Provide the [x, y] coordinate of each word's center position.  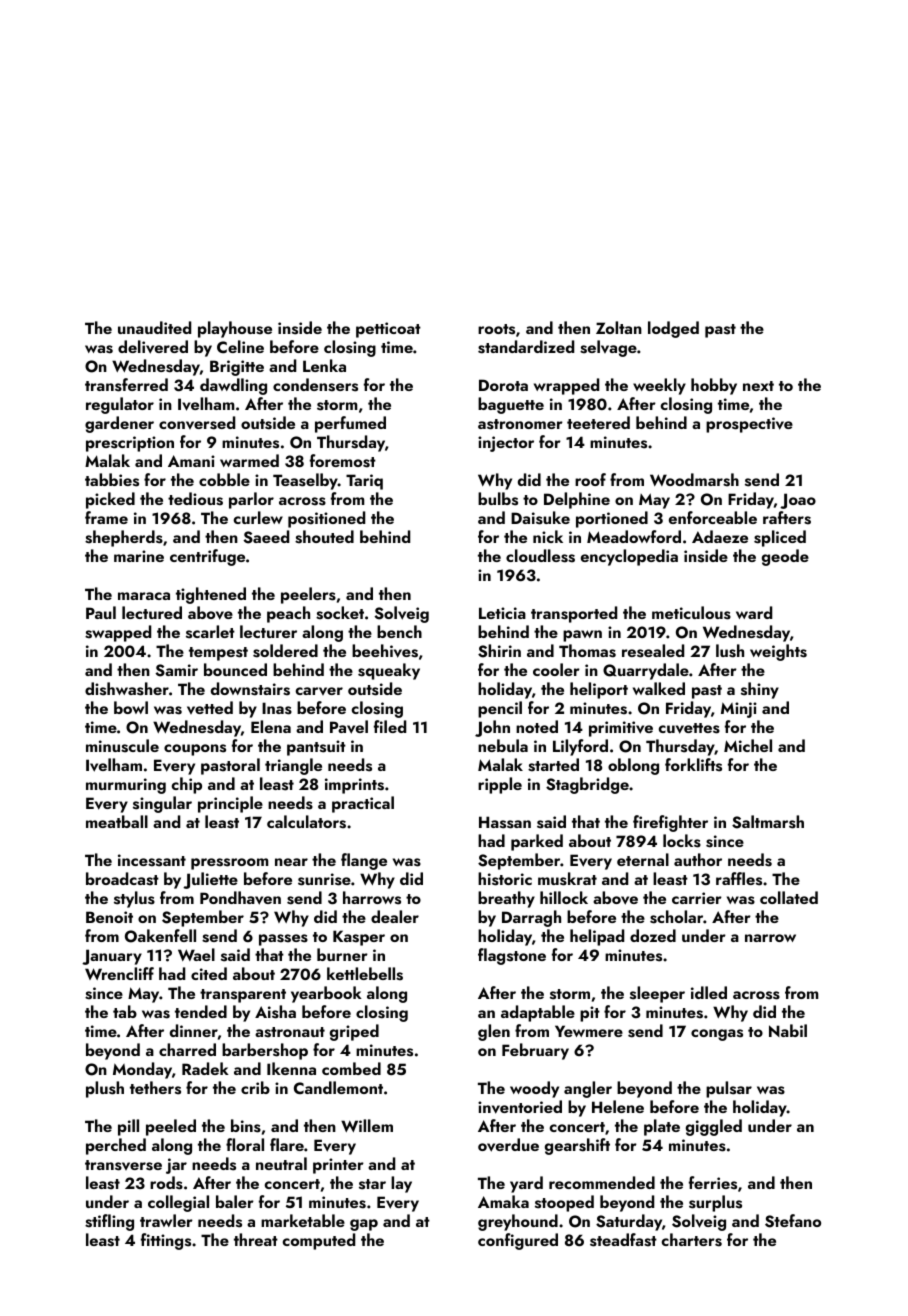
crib [255, 1087]
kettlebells [365, 974]
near [291, 862]
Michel [748, 745]
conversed [197, 423]
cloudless [540, 556]
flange [364, 861]
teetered [598, 422]
